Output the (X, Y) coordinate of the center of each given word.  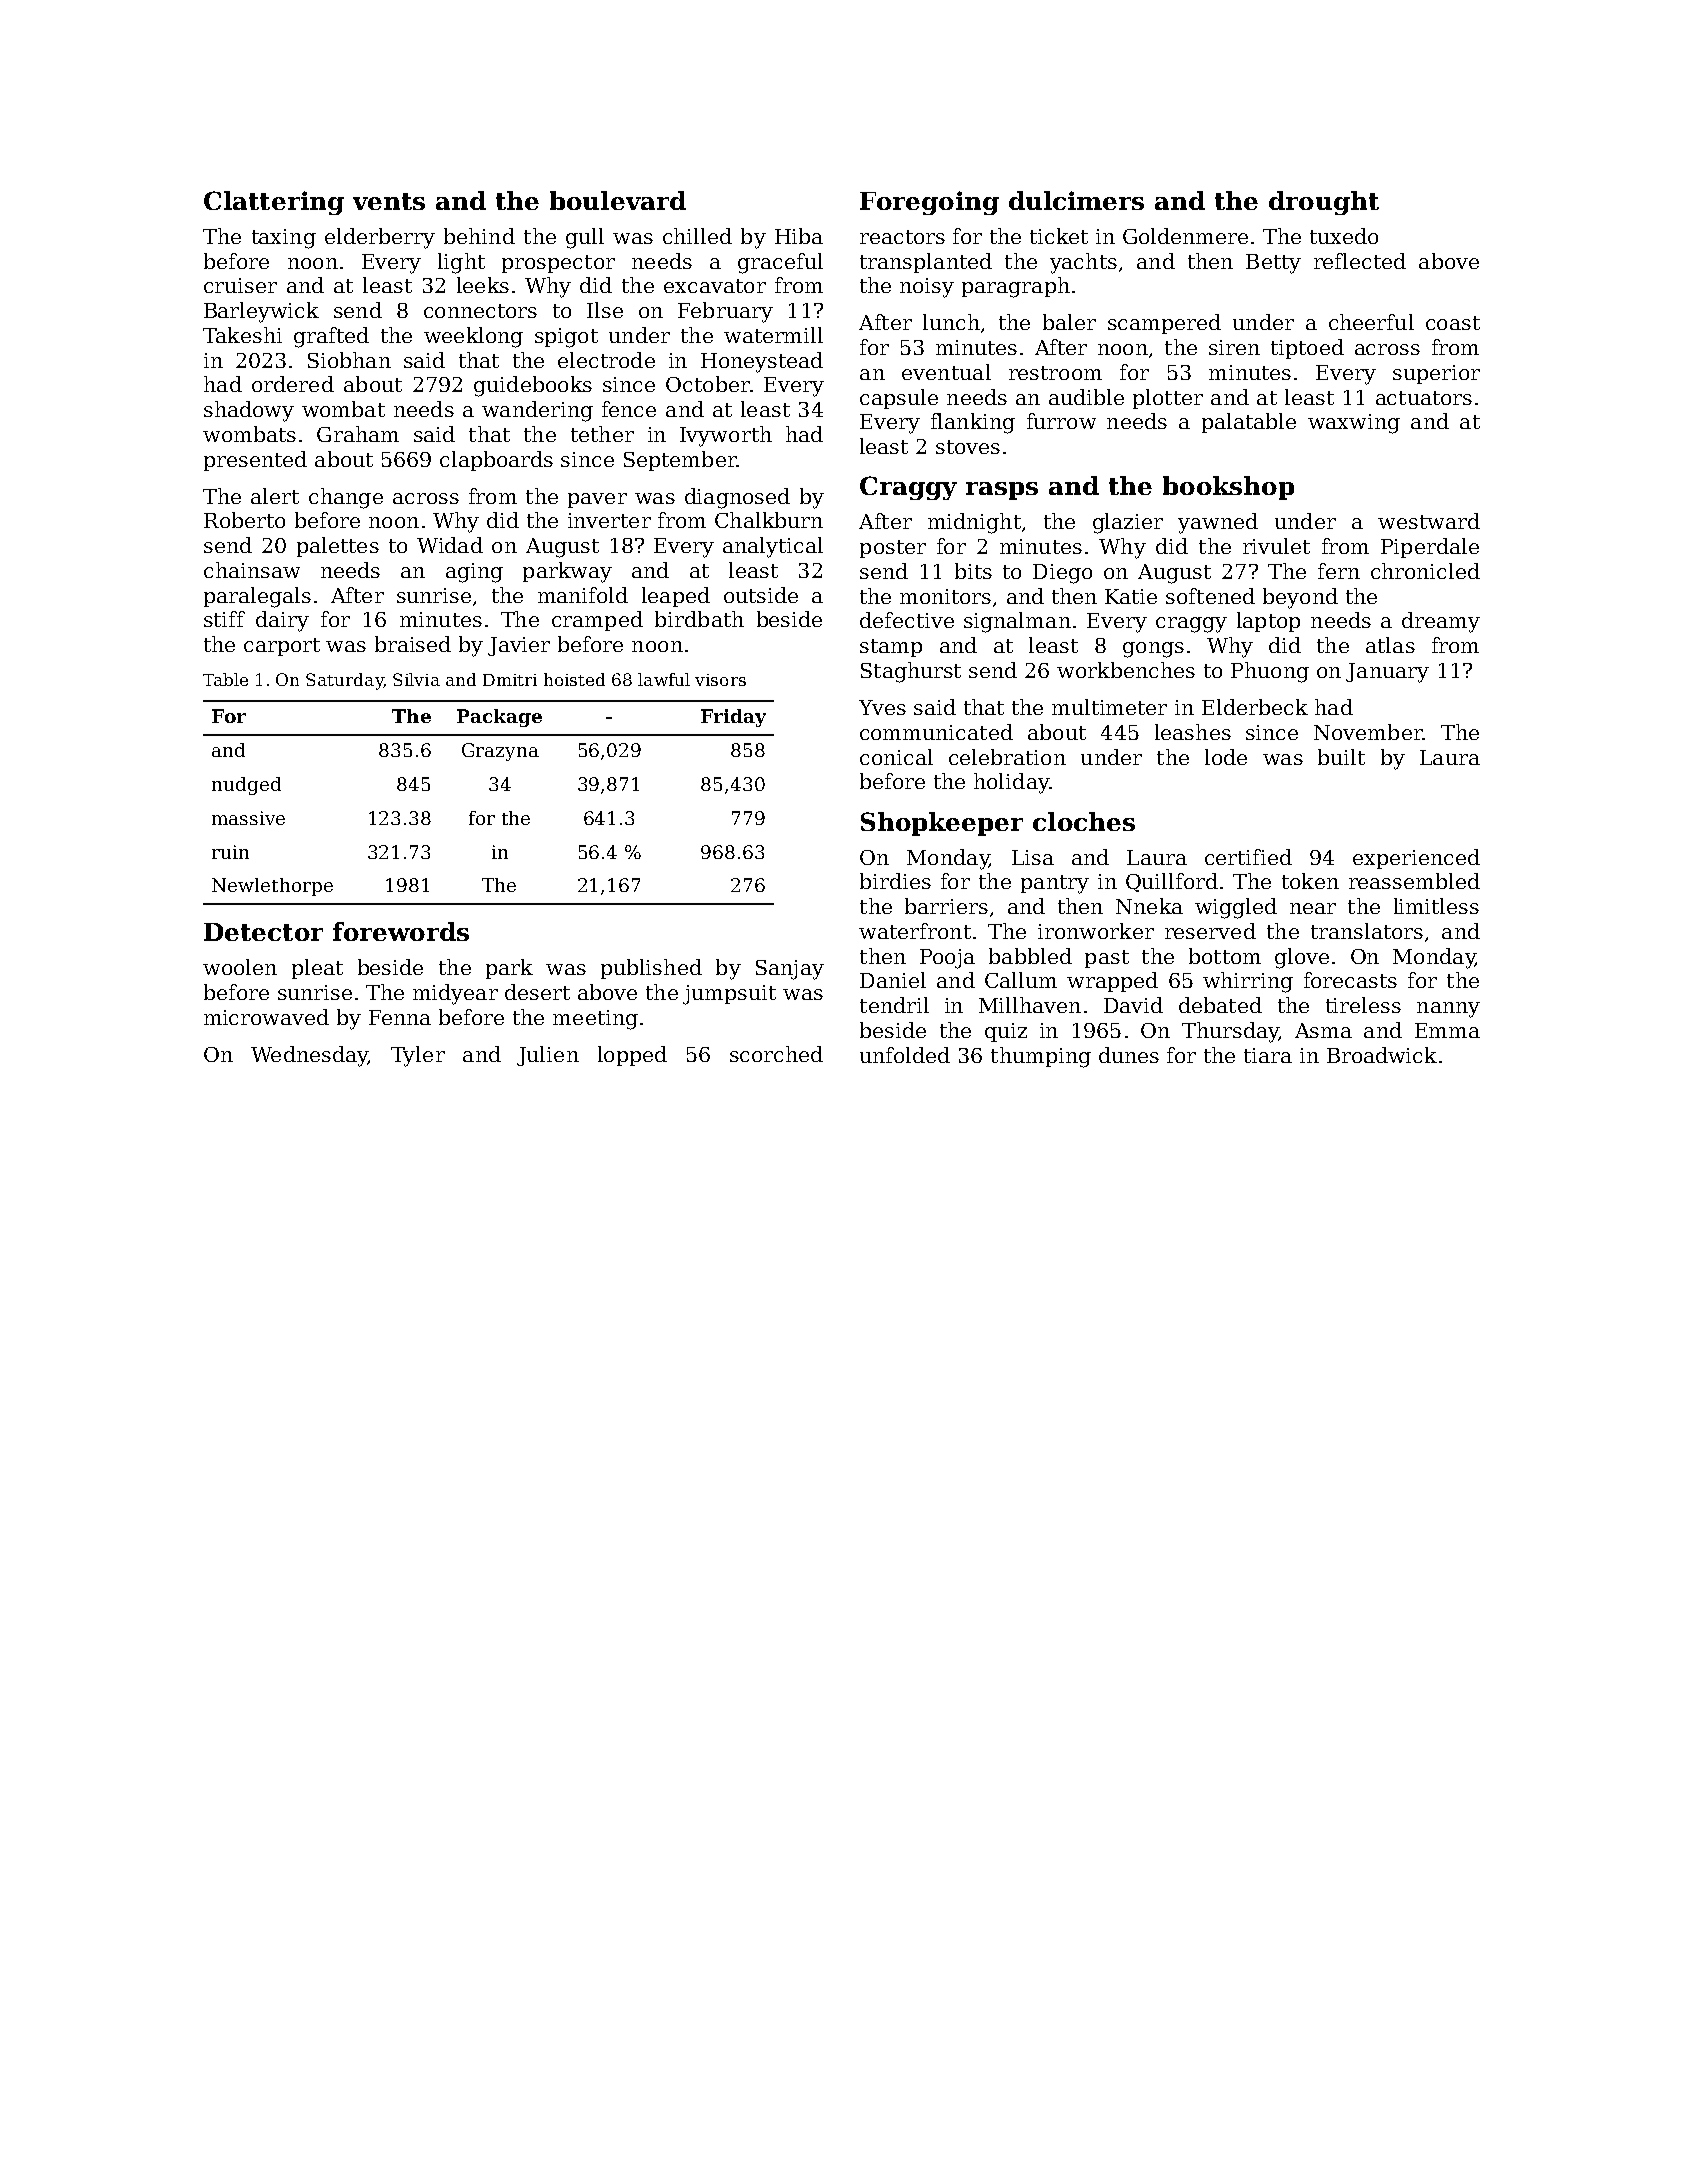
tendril (894, 1005)
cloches (1084, 821)
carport (282, 647)
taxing (284, 239)
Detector (263, 932)
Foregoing (929, 203)
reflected (1360, 261)
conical (896, 757)
